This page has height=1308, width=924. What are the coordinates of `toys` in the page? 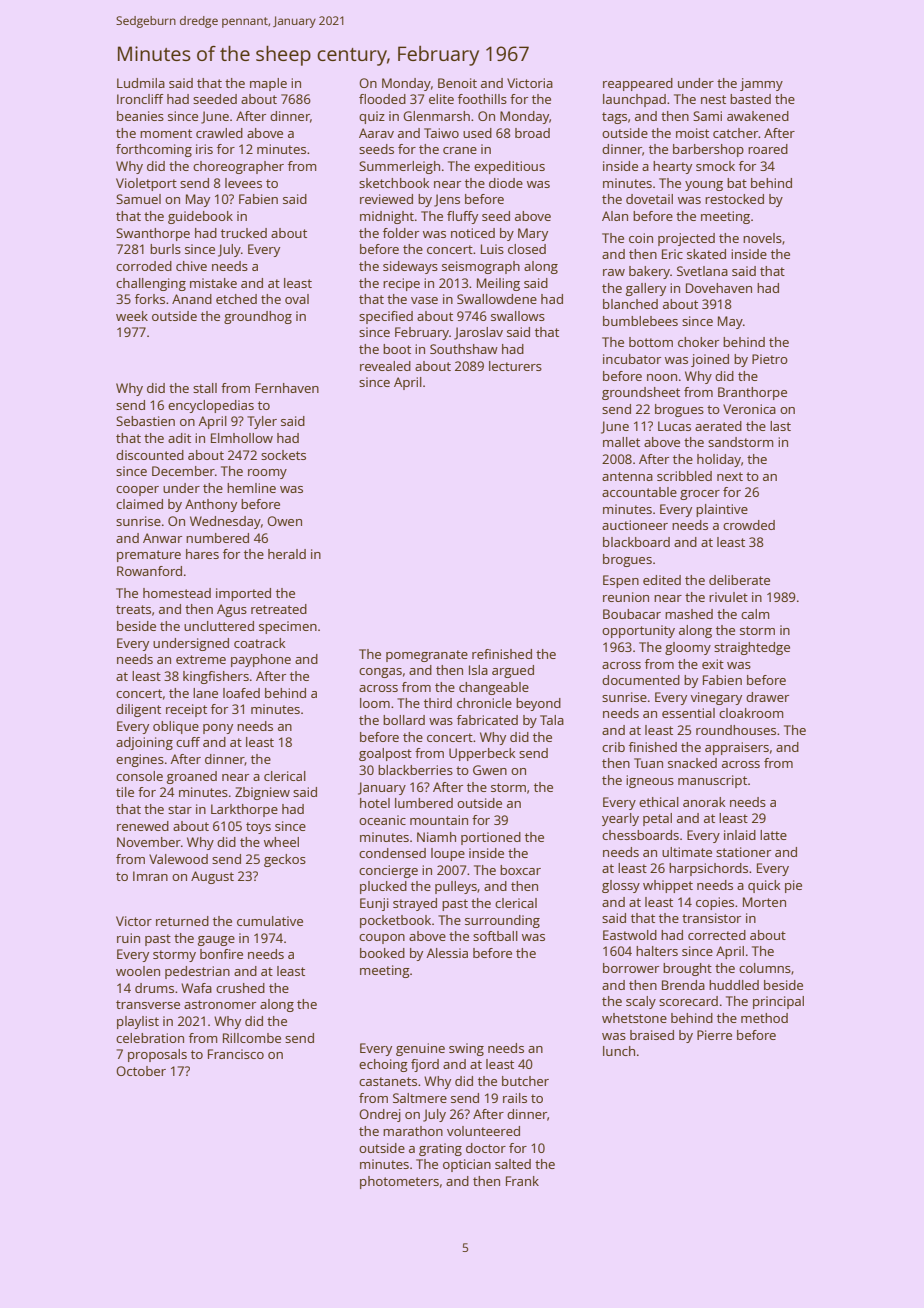 It's located at (258, 828).
